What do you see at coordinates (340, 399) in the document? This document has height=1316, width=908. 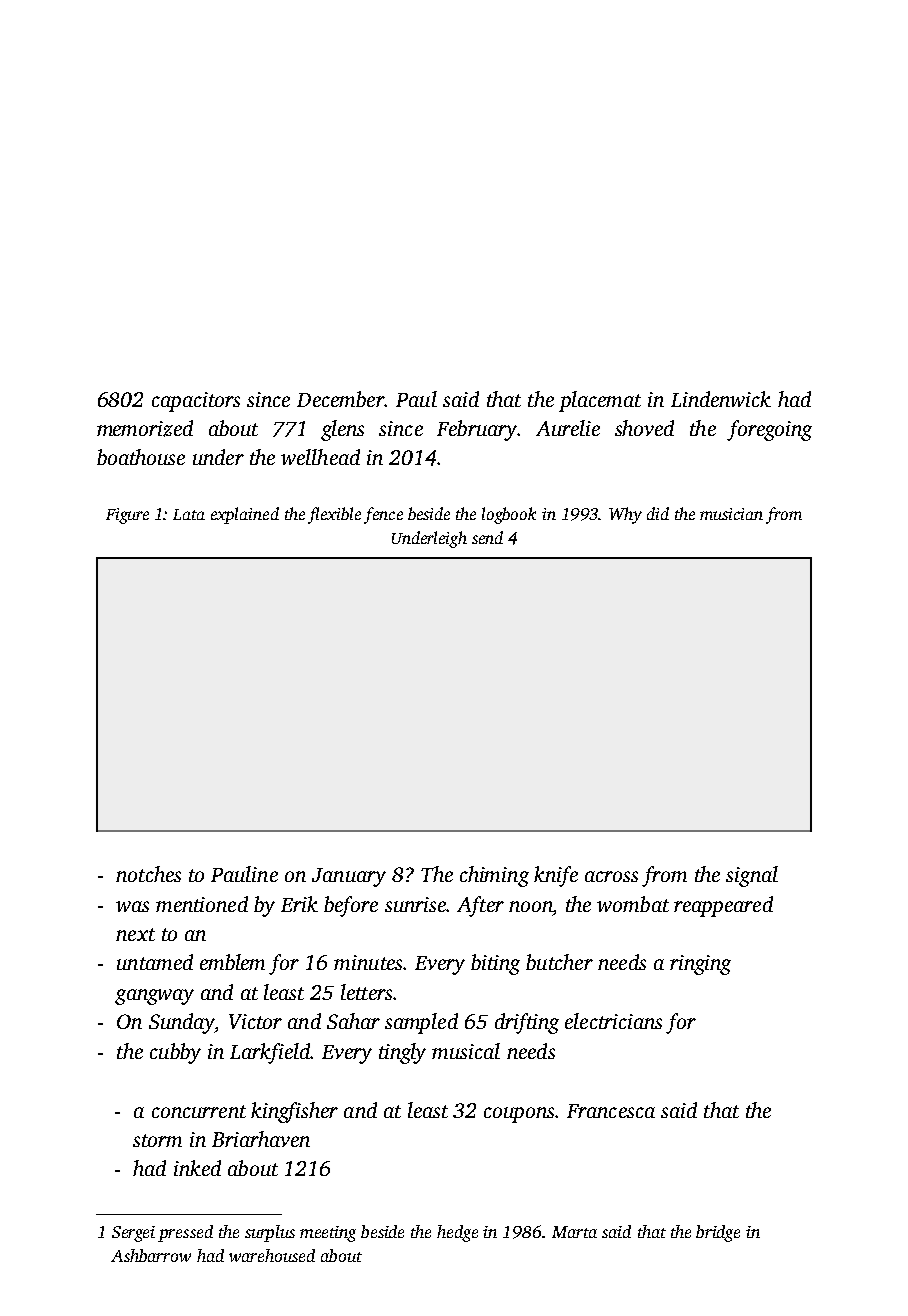 I see `December` at bounding box center [340, 399].
